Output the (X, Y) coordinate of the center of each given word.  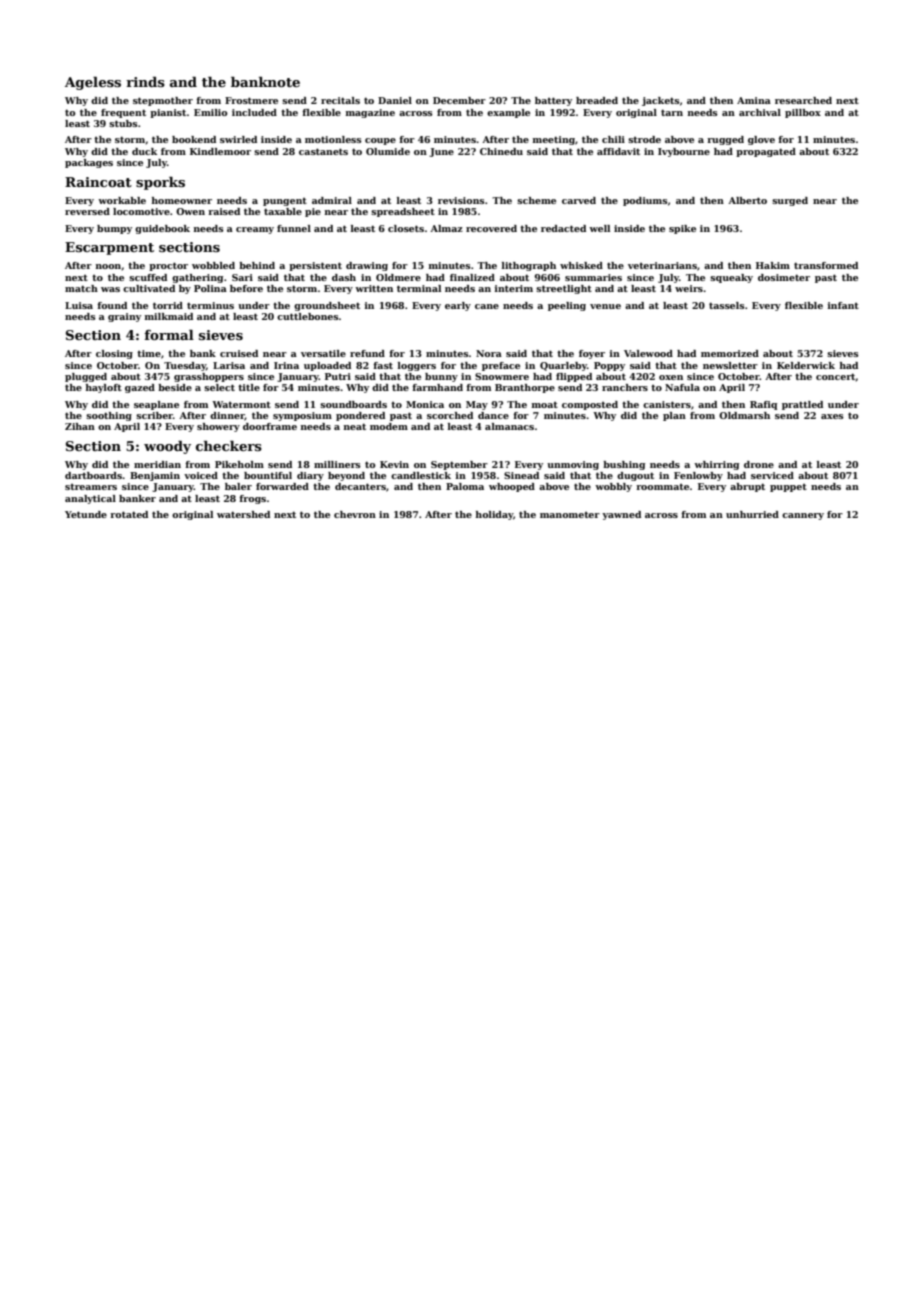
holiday (494, 515)
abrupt (747, 487)
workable (122, 200)
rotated (129, 514)
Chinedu (501, 151)
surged (790, 201)
